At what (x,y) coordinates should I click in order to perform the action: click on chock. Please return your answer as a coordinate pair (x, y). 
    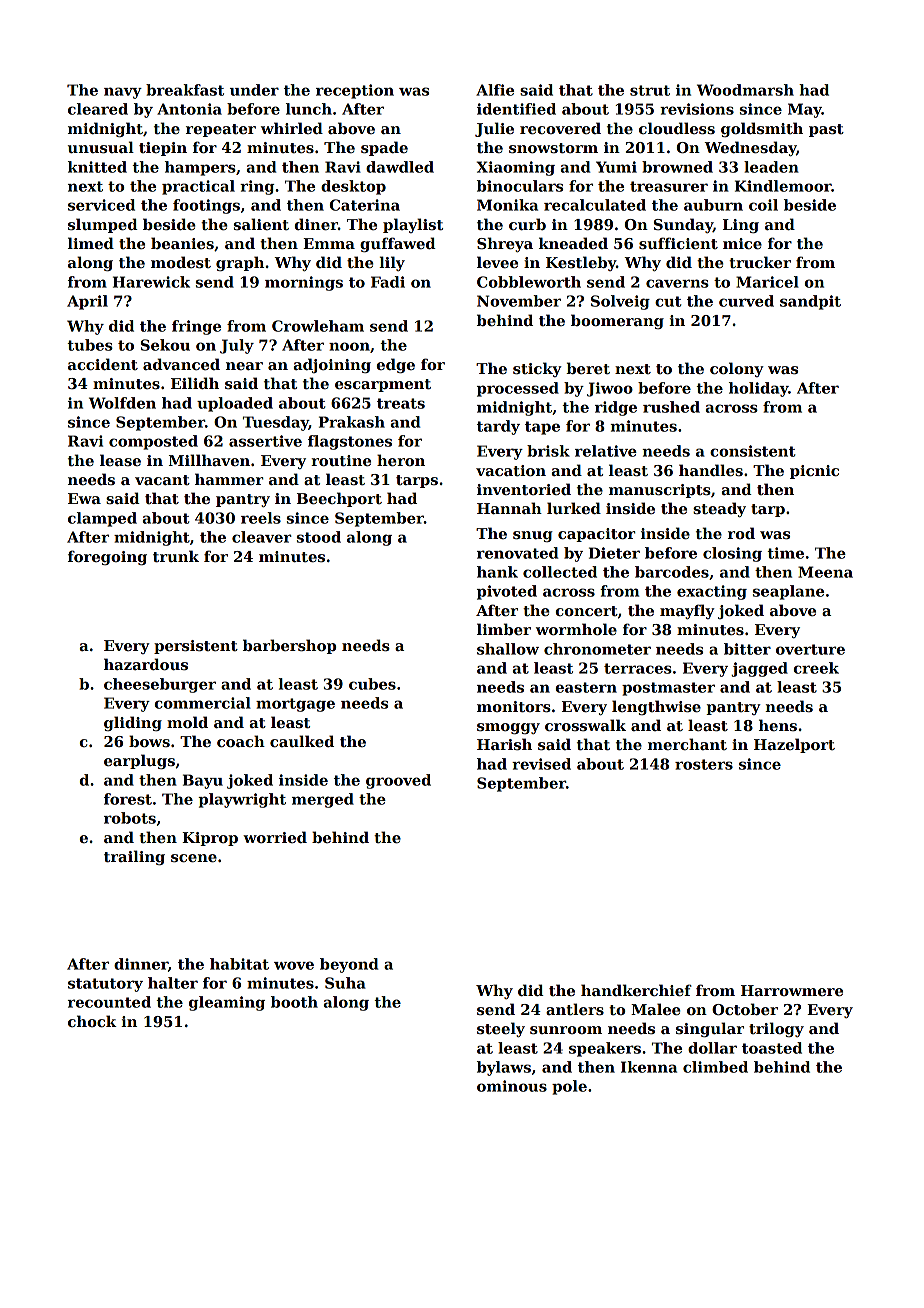
    Looking at the image, I should click on (92, 1021).
